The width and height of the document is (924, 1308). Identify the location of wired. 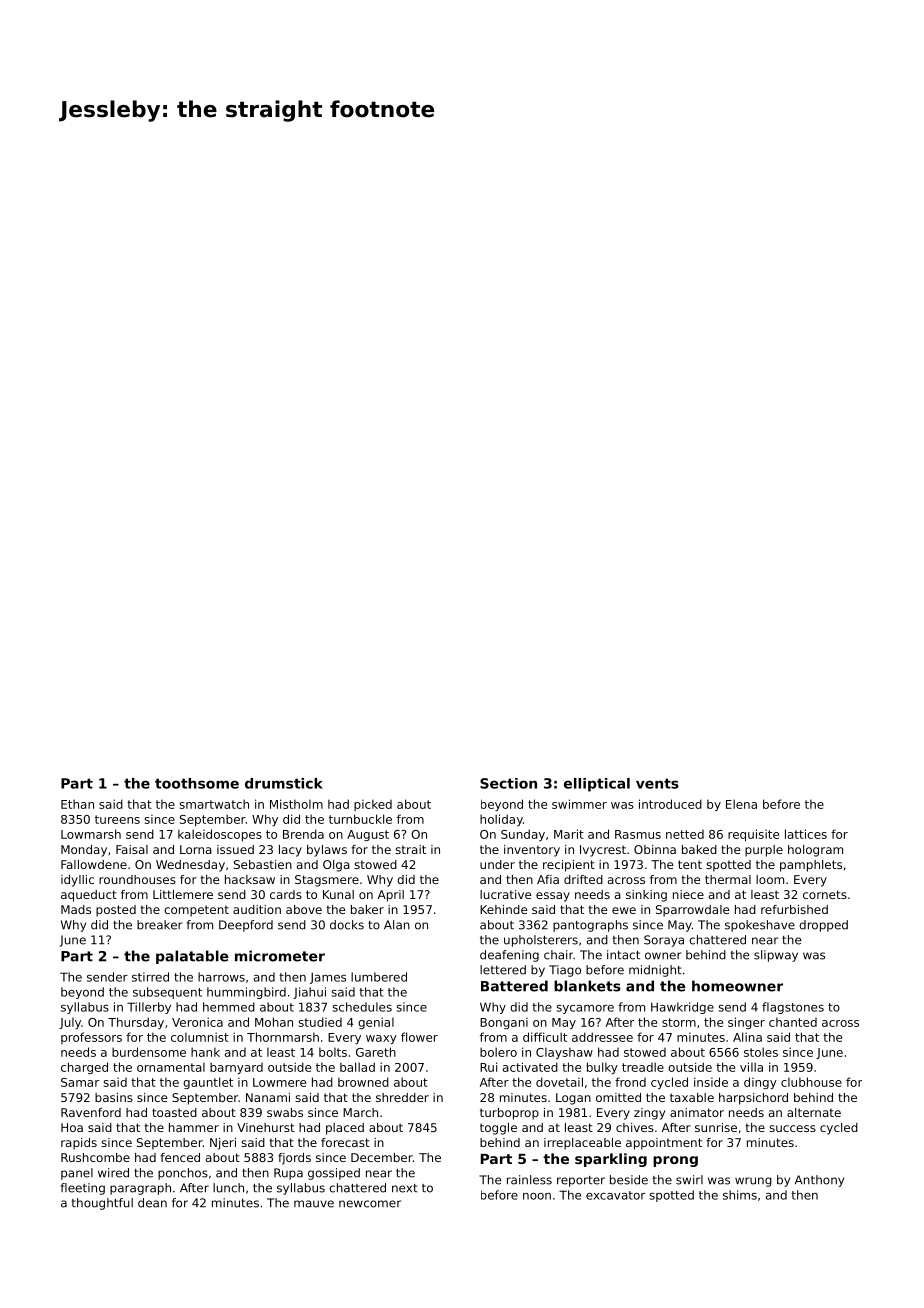
(113, 1173).
